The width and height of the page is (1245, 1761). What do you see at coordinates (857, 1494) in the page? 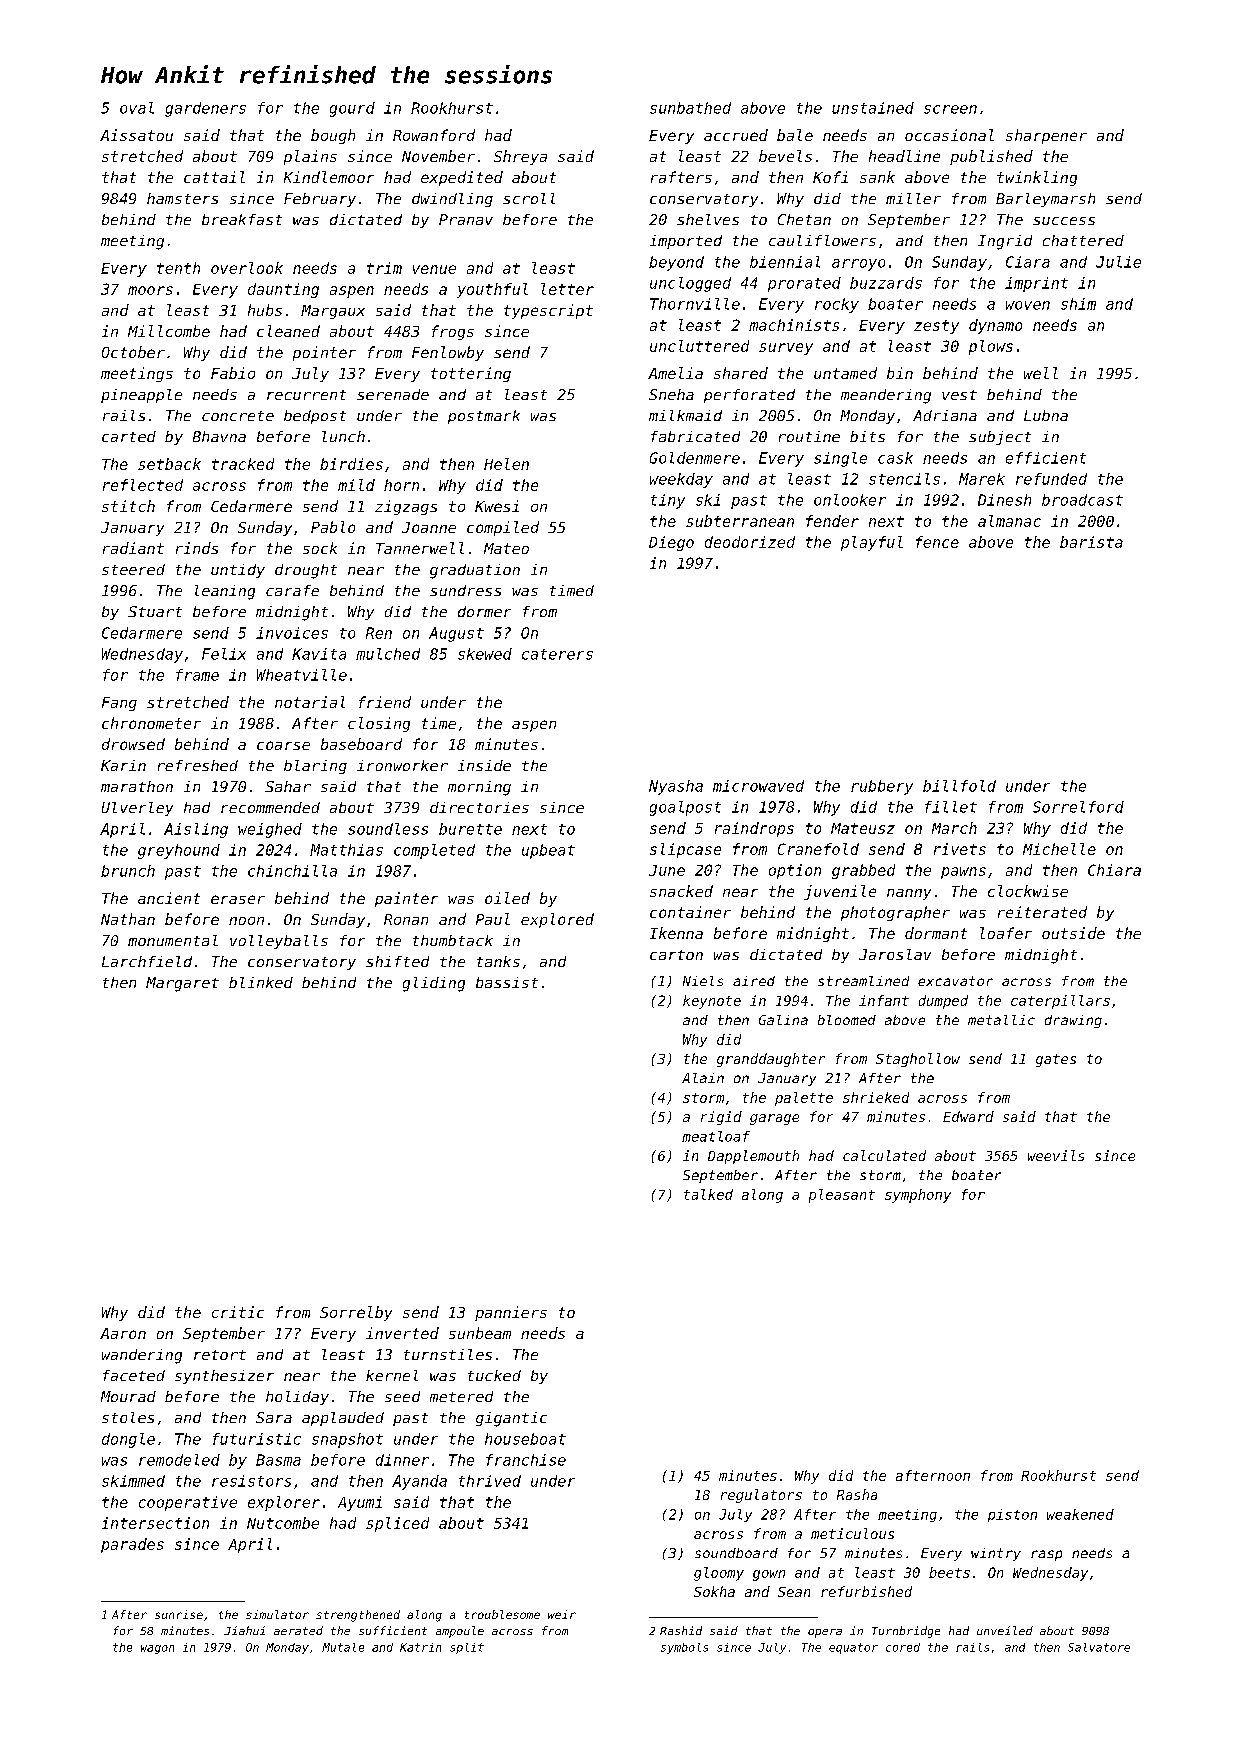
I see `Rasha` at bounding box center [857, 1494].
